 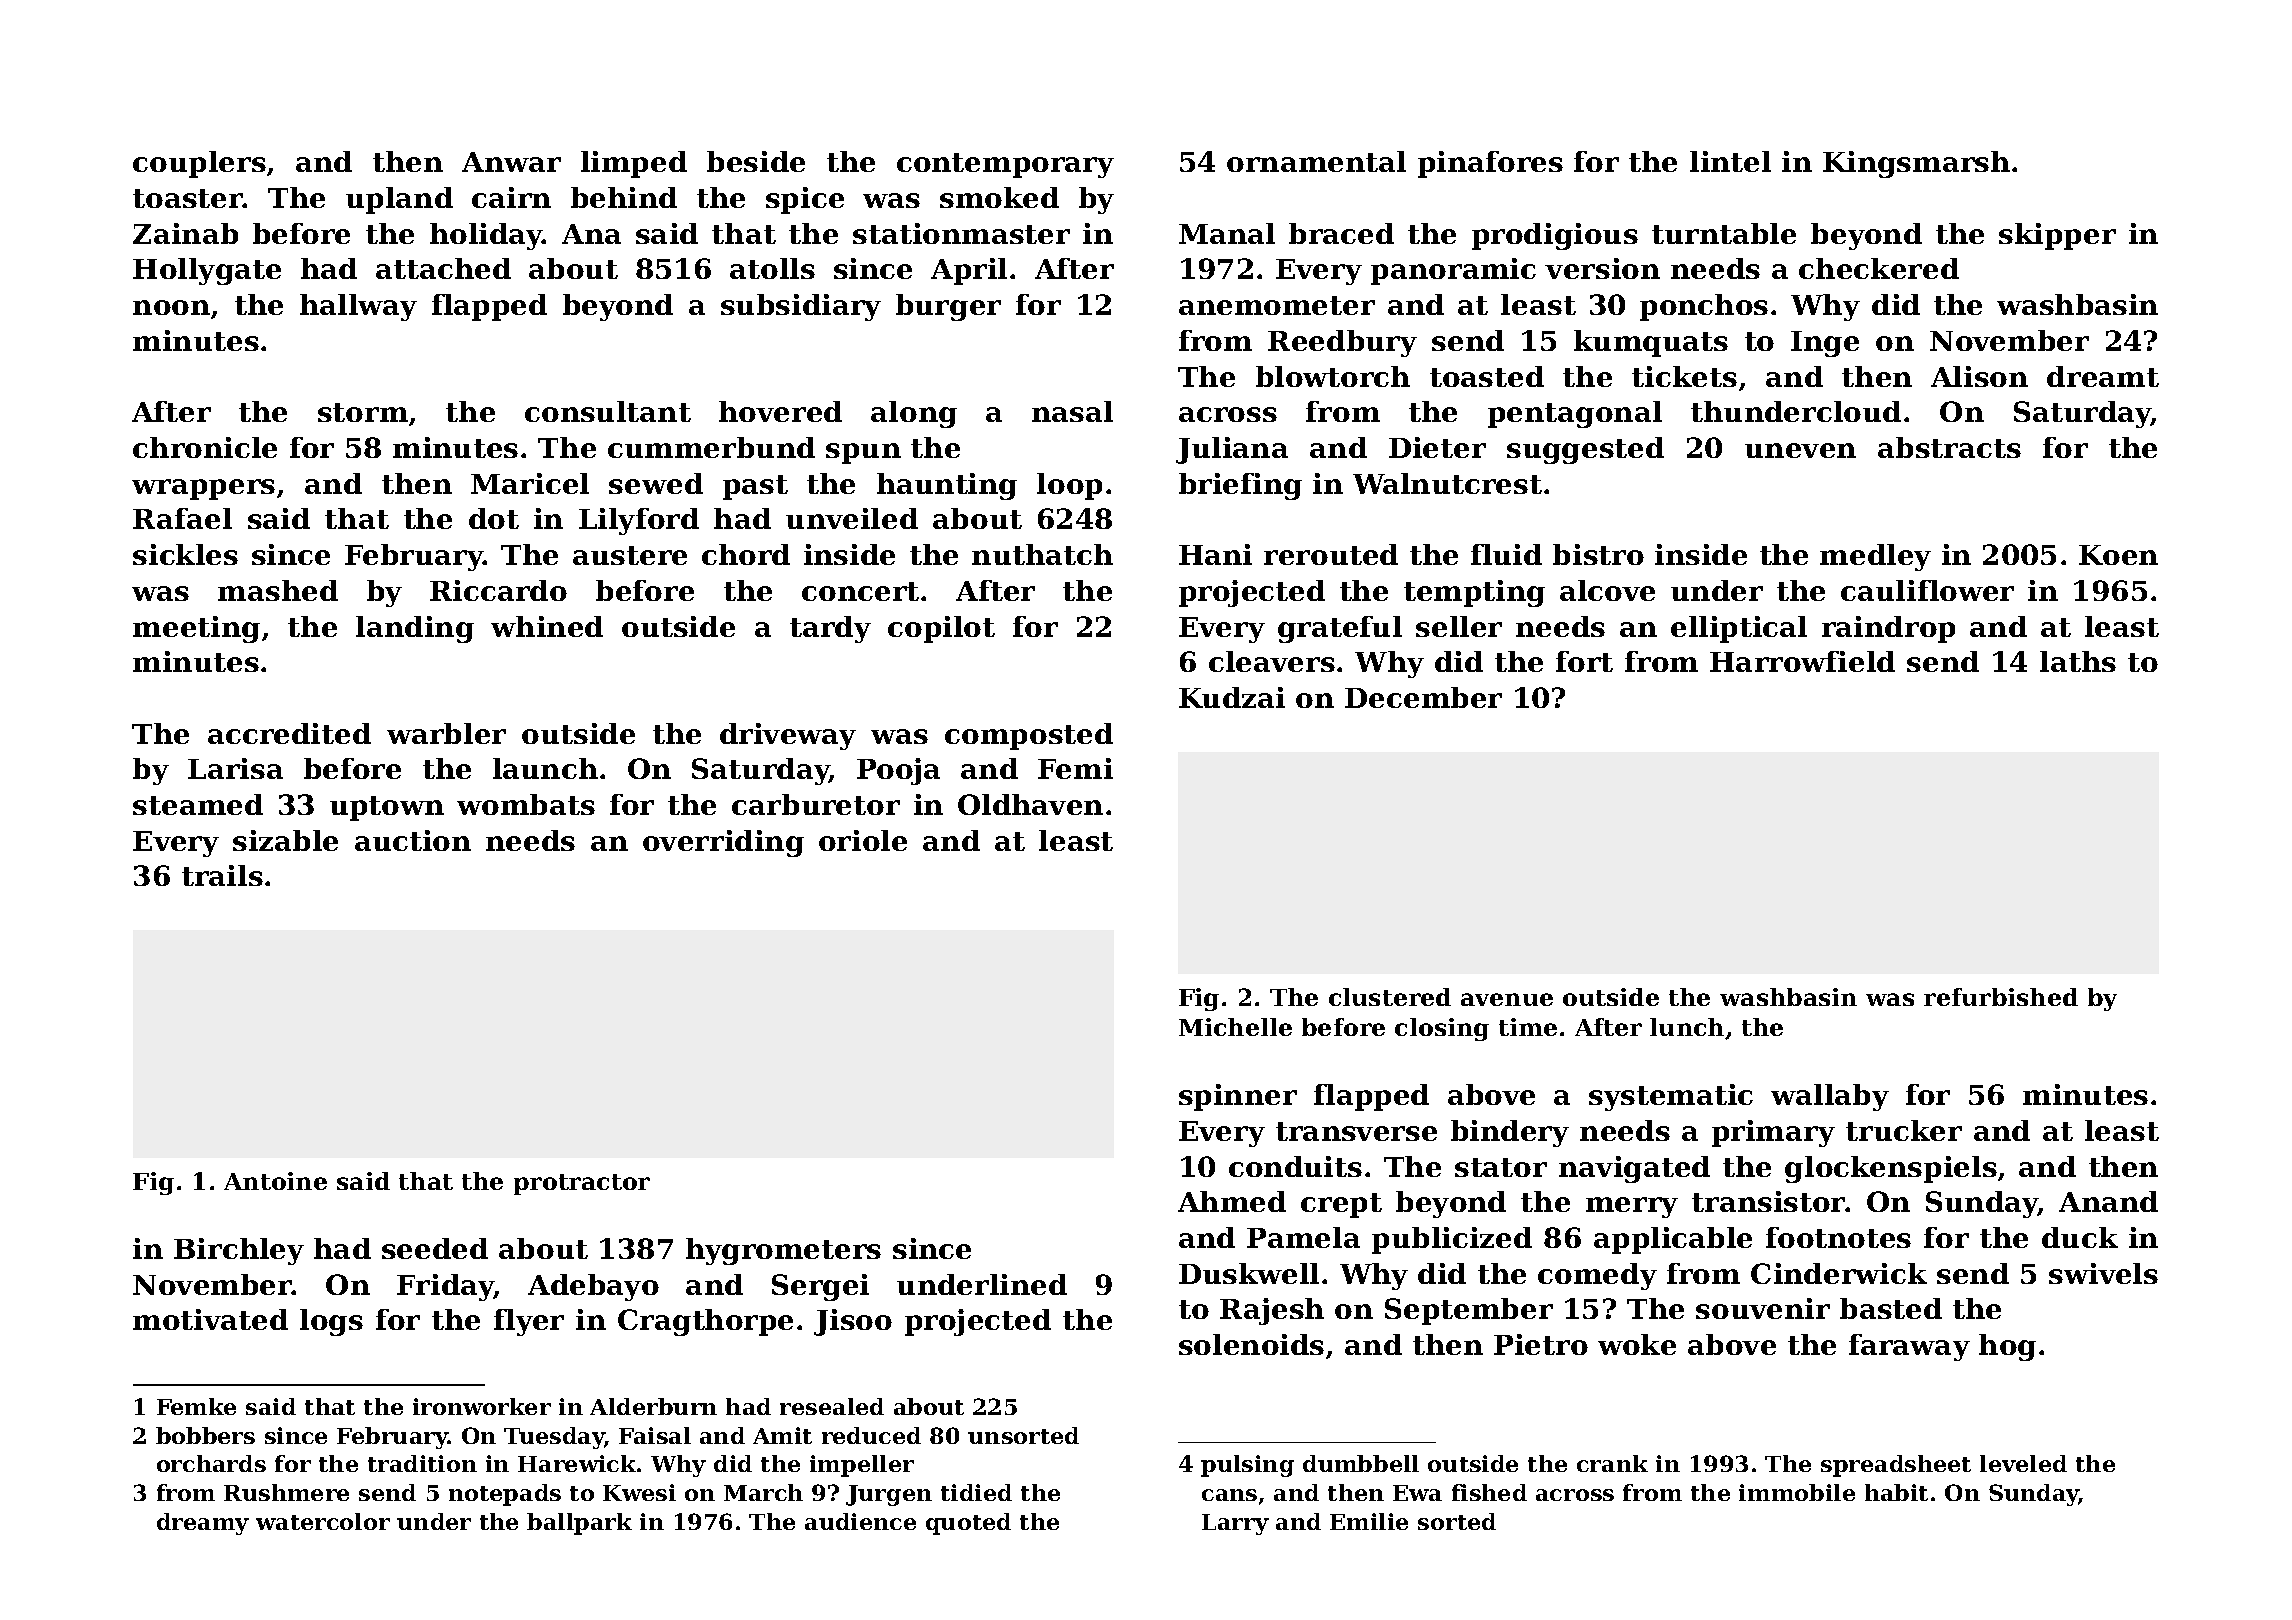 What do you see at coordinates (1316, 161) in the image?
I see `ornamental` at bounding box center [1316, 161].
